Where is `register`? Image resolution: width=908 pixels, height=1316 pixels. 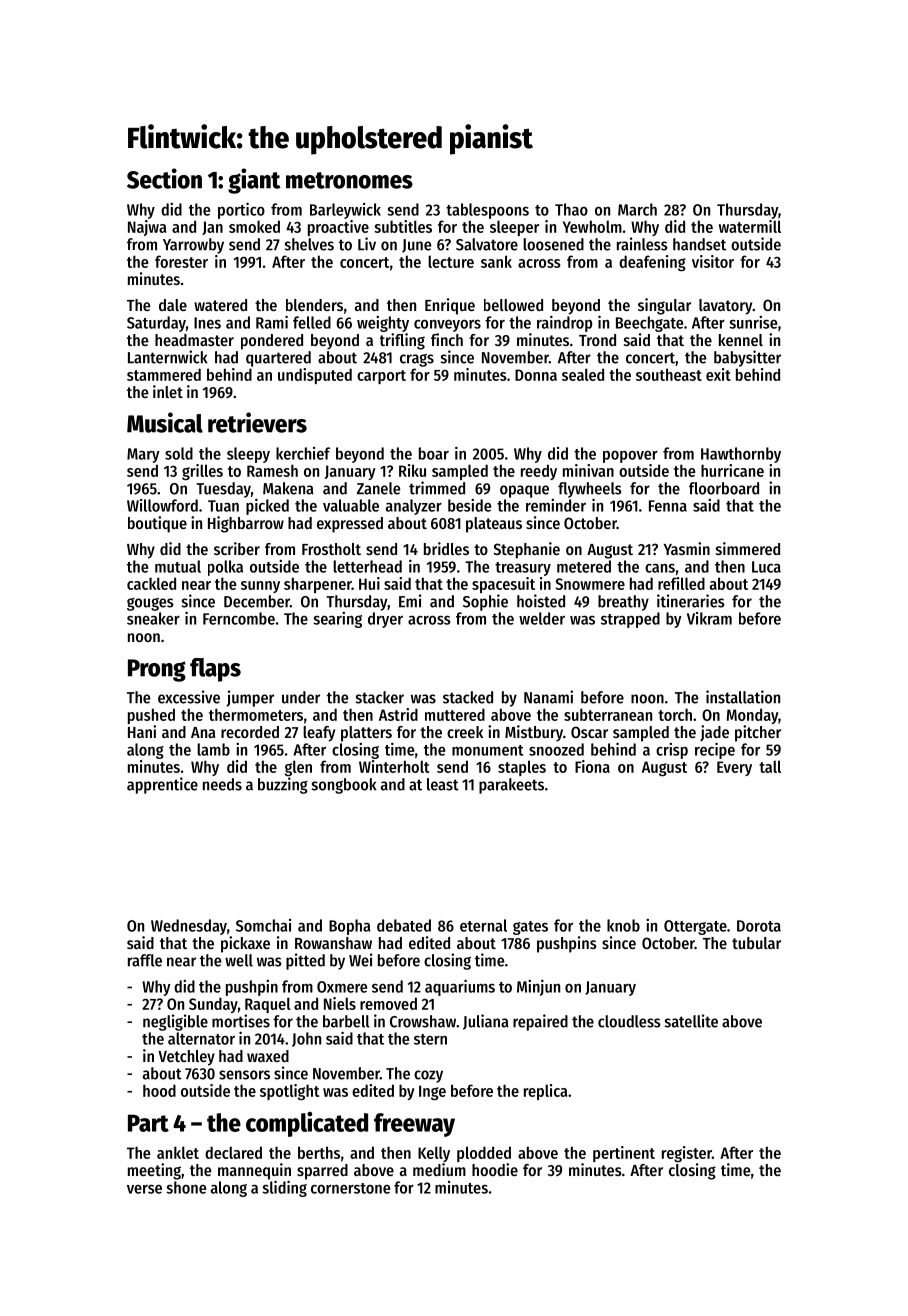
register is located at coordinates (687, 1154).
